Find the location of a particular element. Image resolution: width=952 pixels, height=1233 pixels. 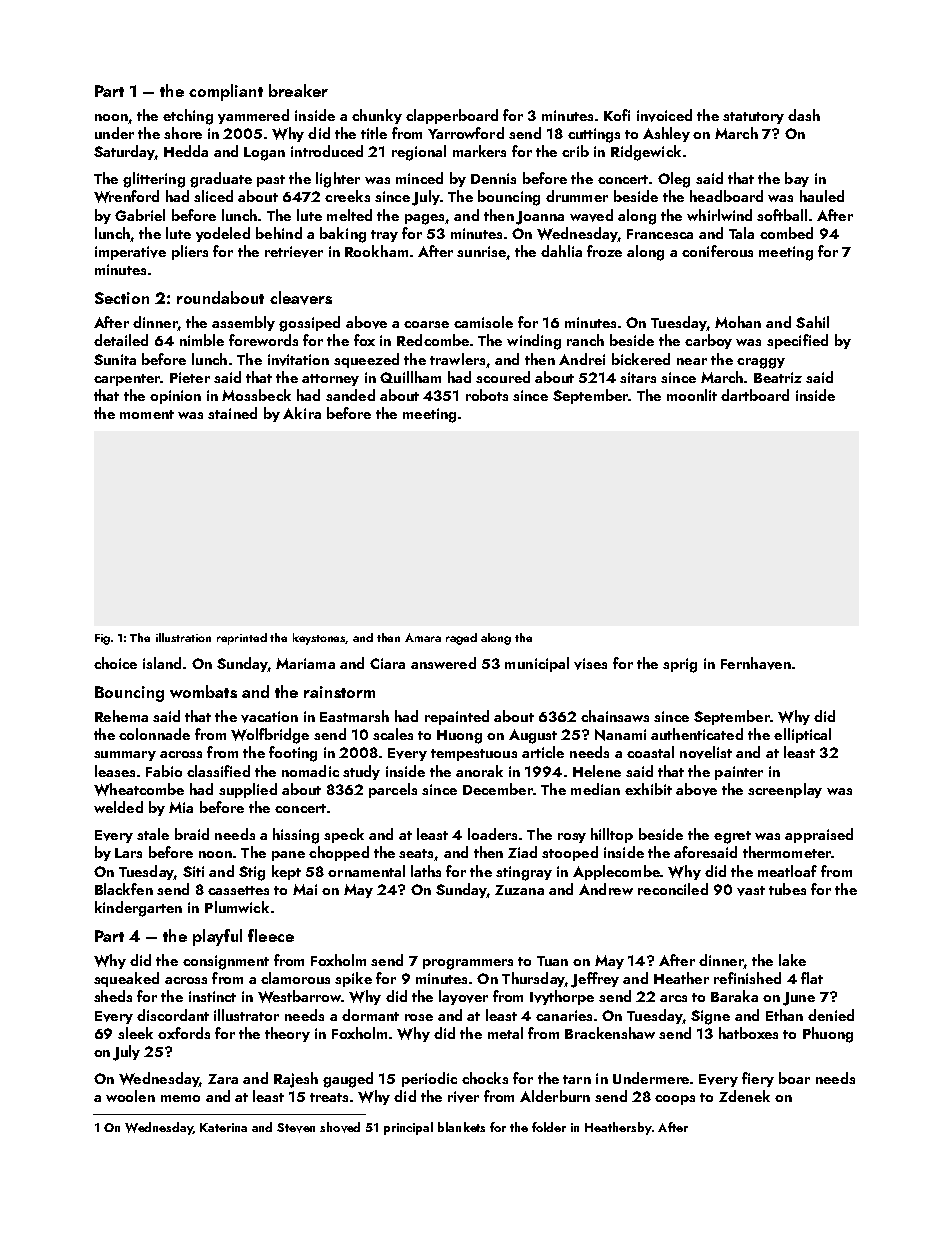

Section is located at coordinates (122, 298).
